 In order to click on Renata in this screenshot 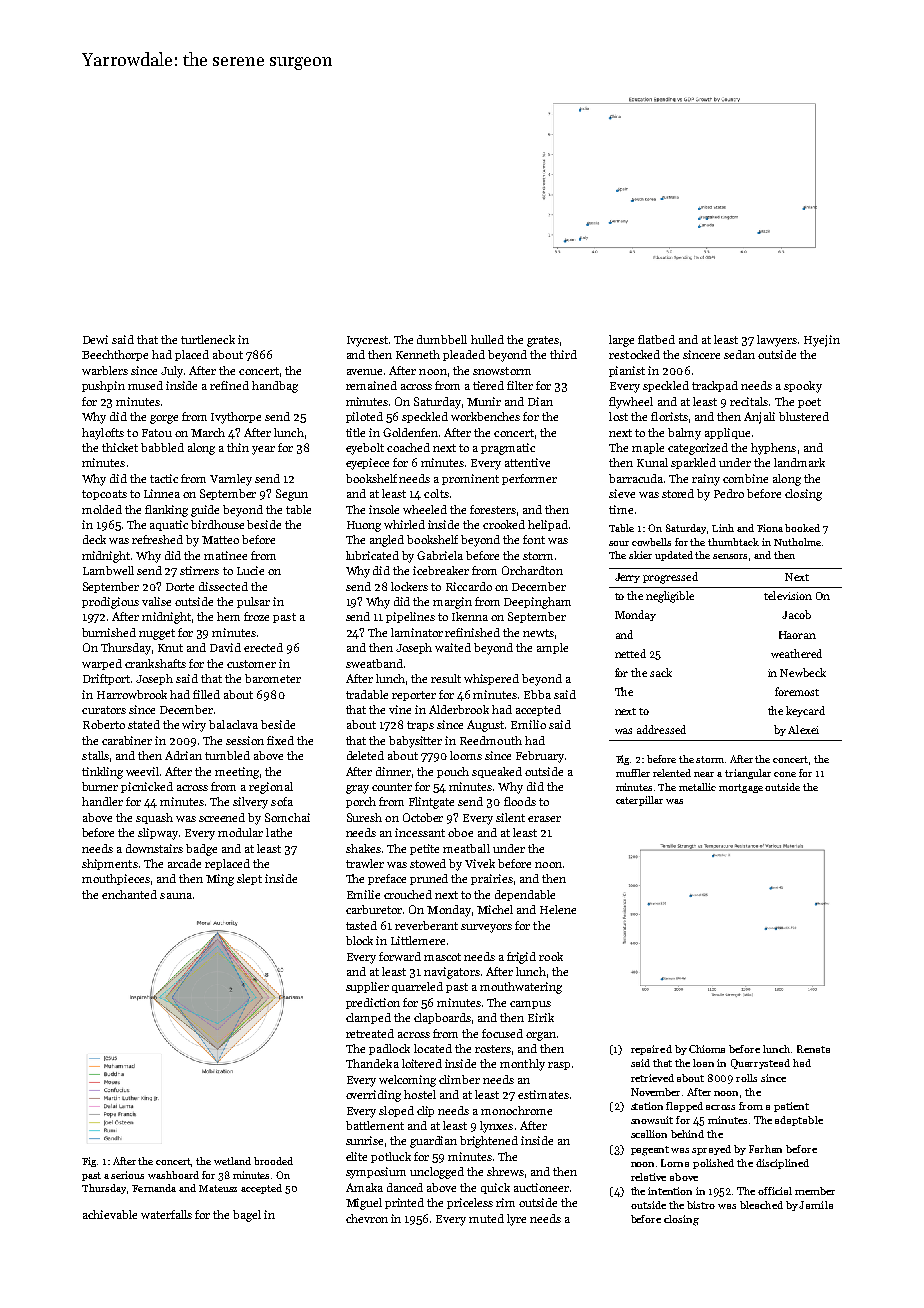, I will do `click(813, 1049)`.
